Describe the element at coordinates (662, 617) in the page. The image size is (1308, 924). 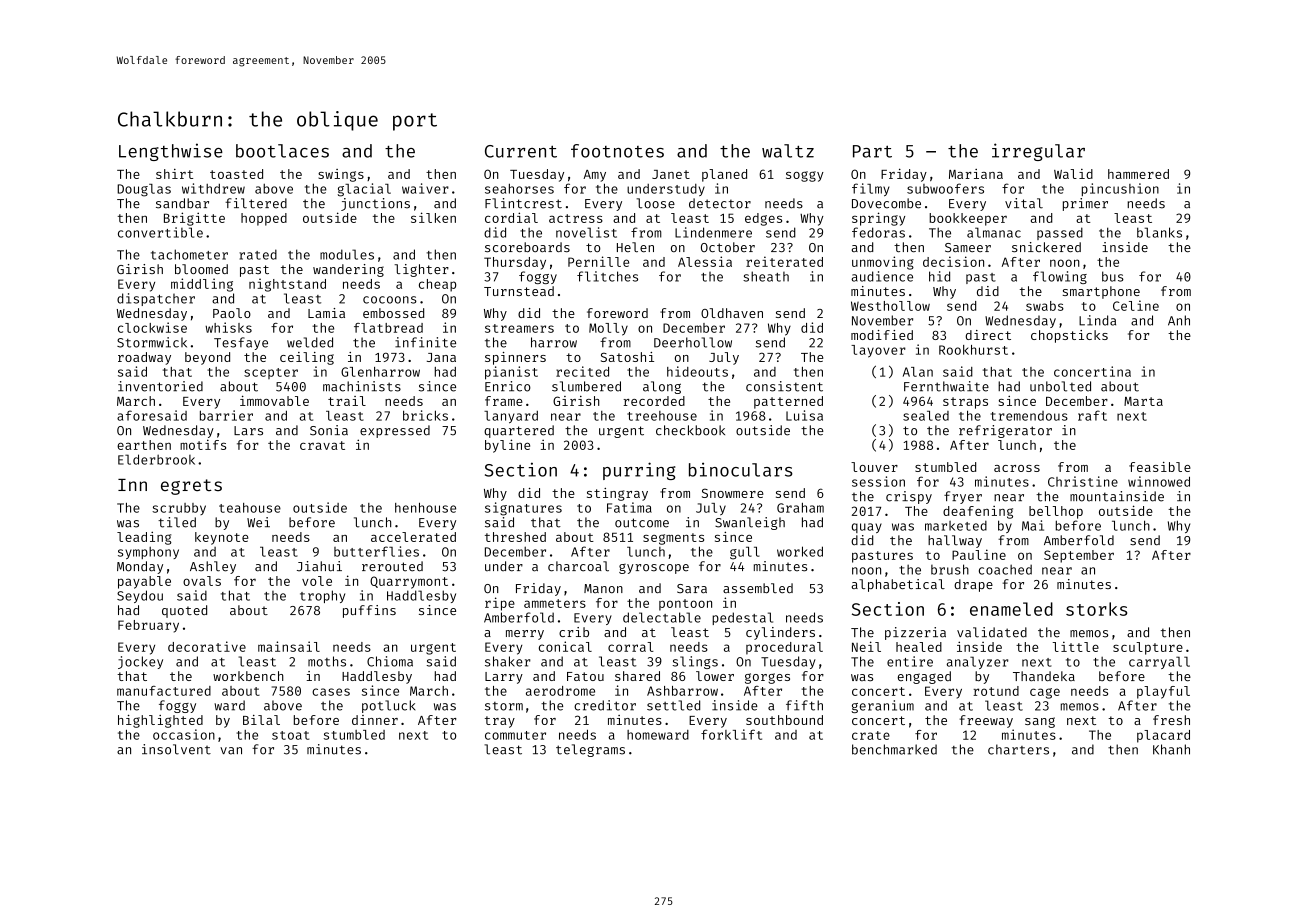
I see `delectable` at that location.
